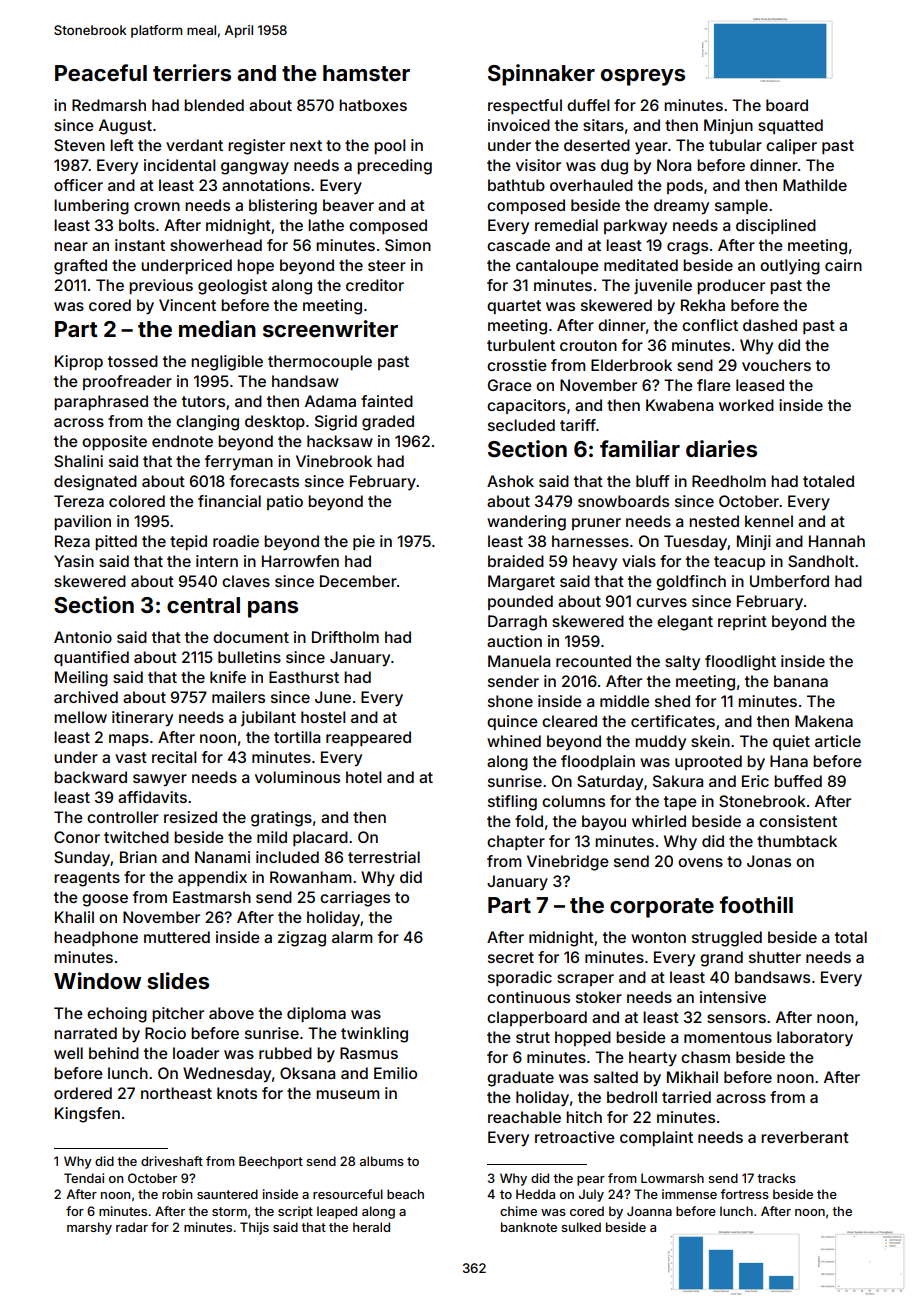  Describe the element at coordinates (345, 637) in the page. I see `Driftholm` at that location.
